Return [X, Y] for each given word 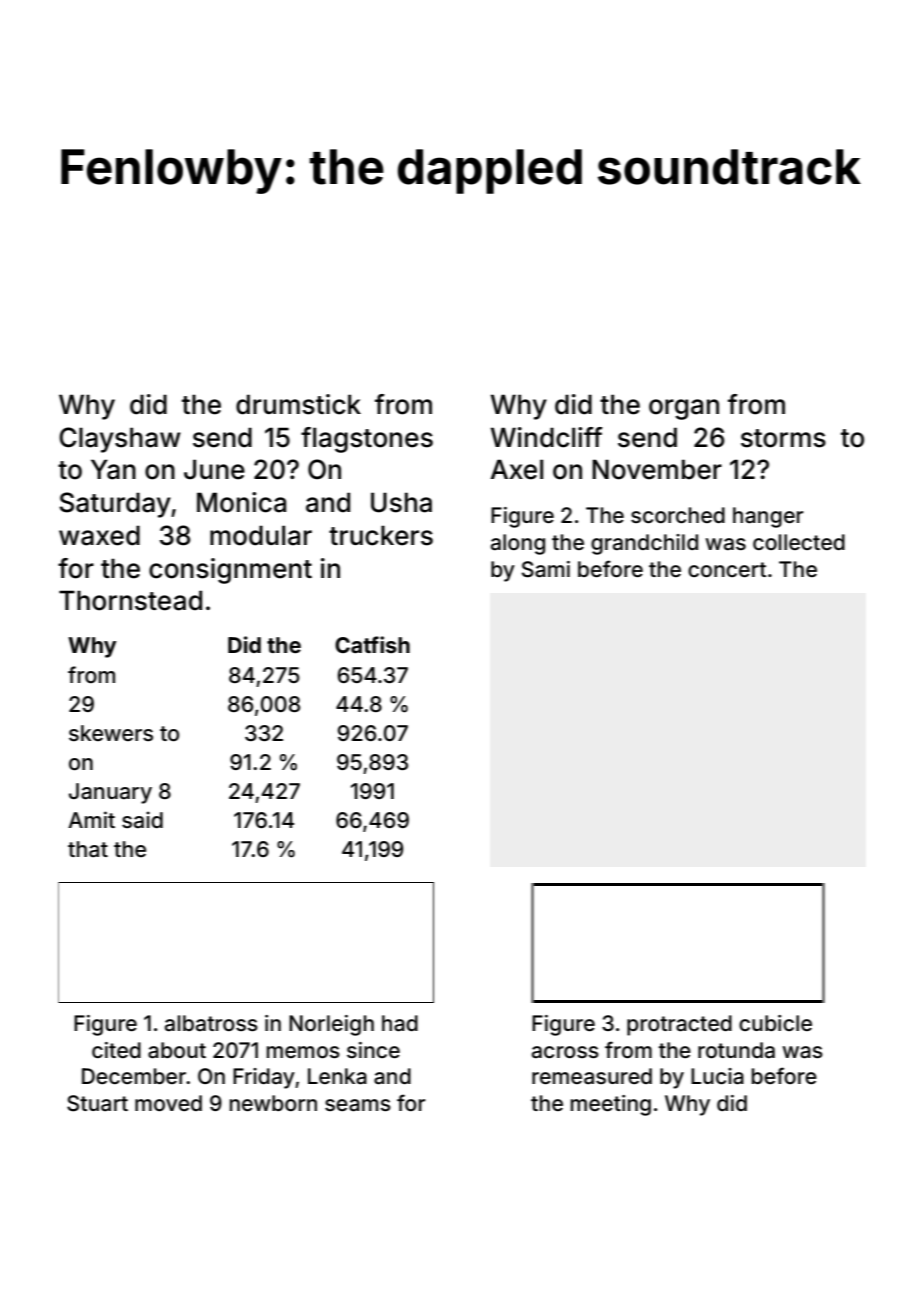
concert [727, 569]
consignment [230, 571]
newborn [273, 1103]
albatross [211, 1023]
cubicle [775, 1023]
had [400, 1023]
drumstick [298, 404]
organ [684, 409]
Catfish [372, 644]
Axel [516, 469]
